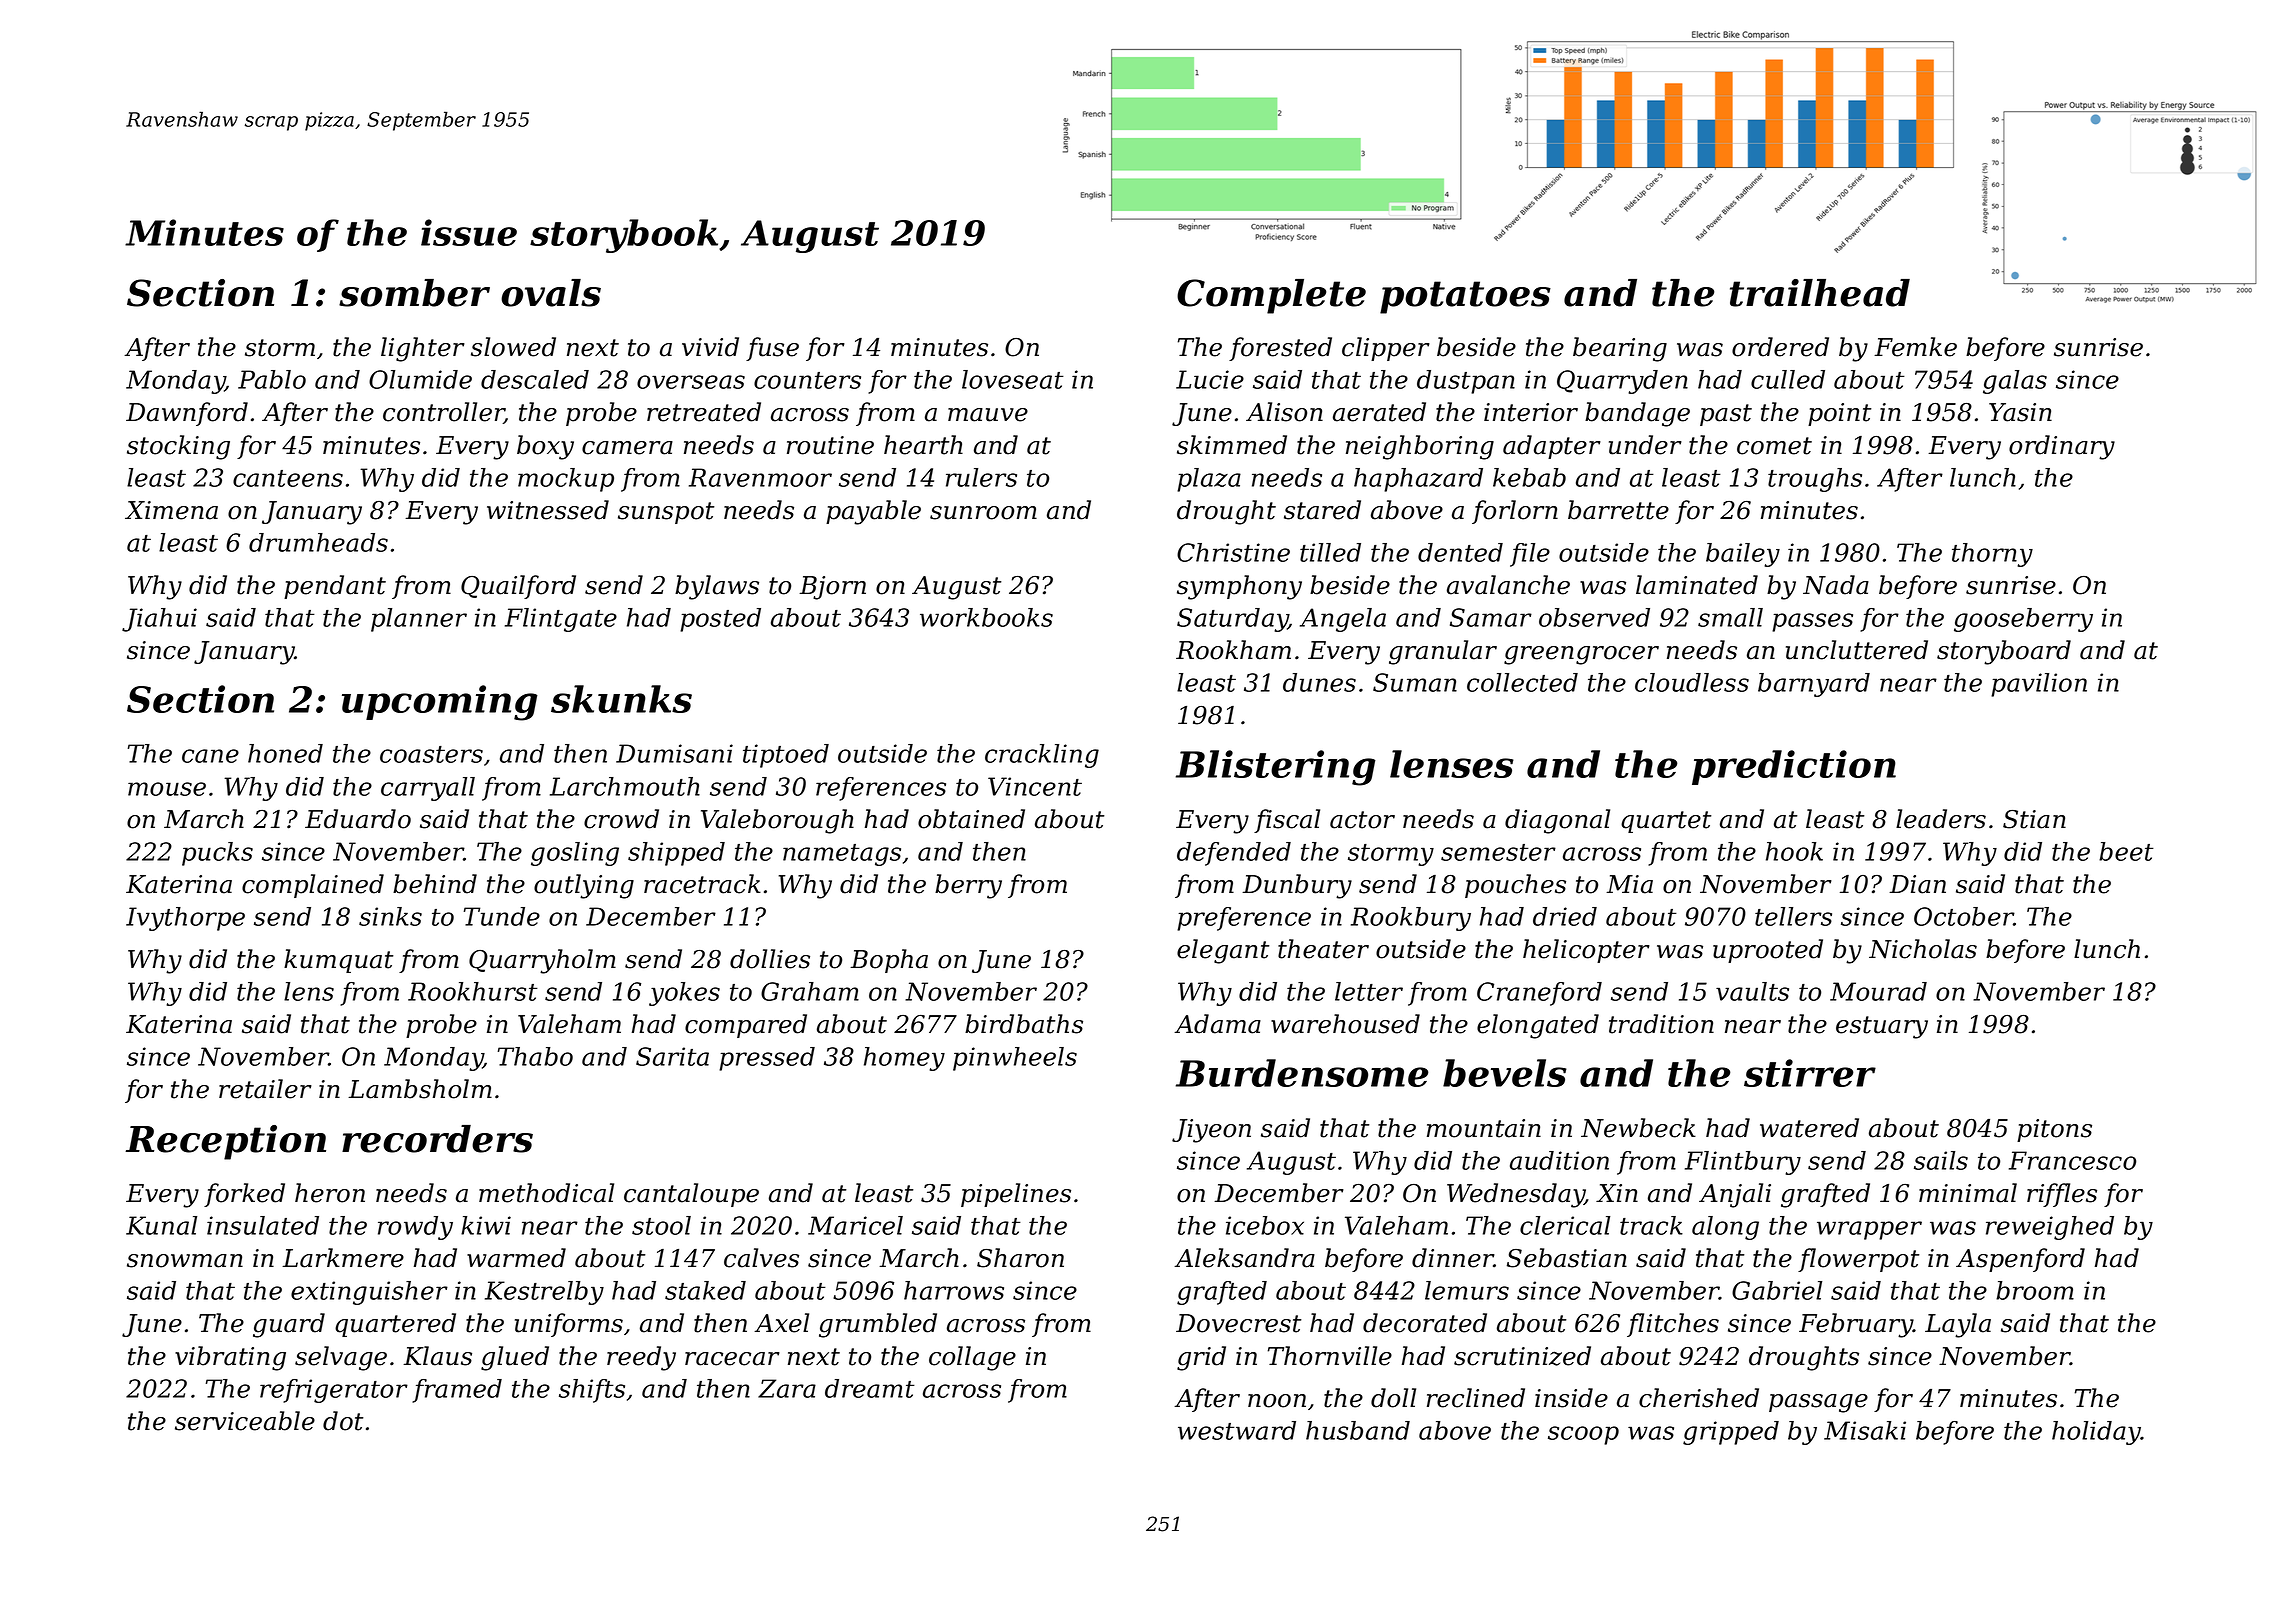 This screenshot has width=2292, height=1620. I want to click on leaders, so click(1941, 819).
